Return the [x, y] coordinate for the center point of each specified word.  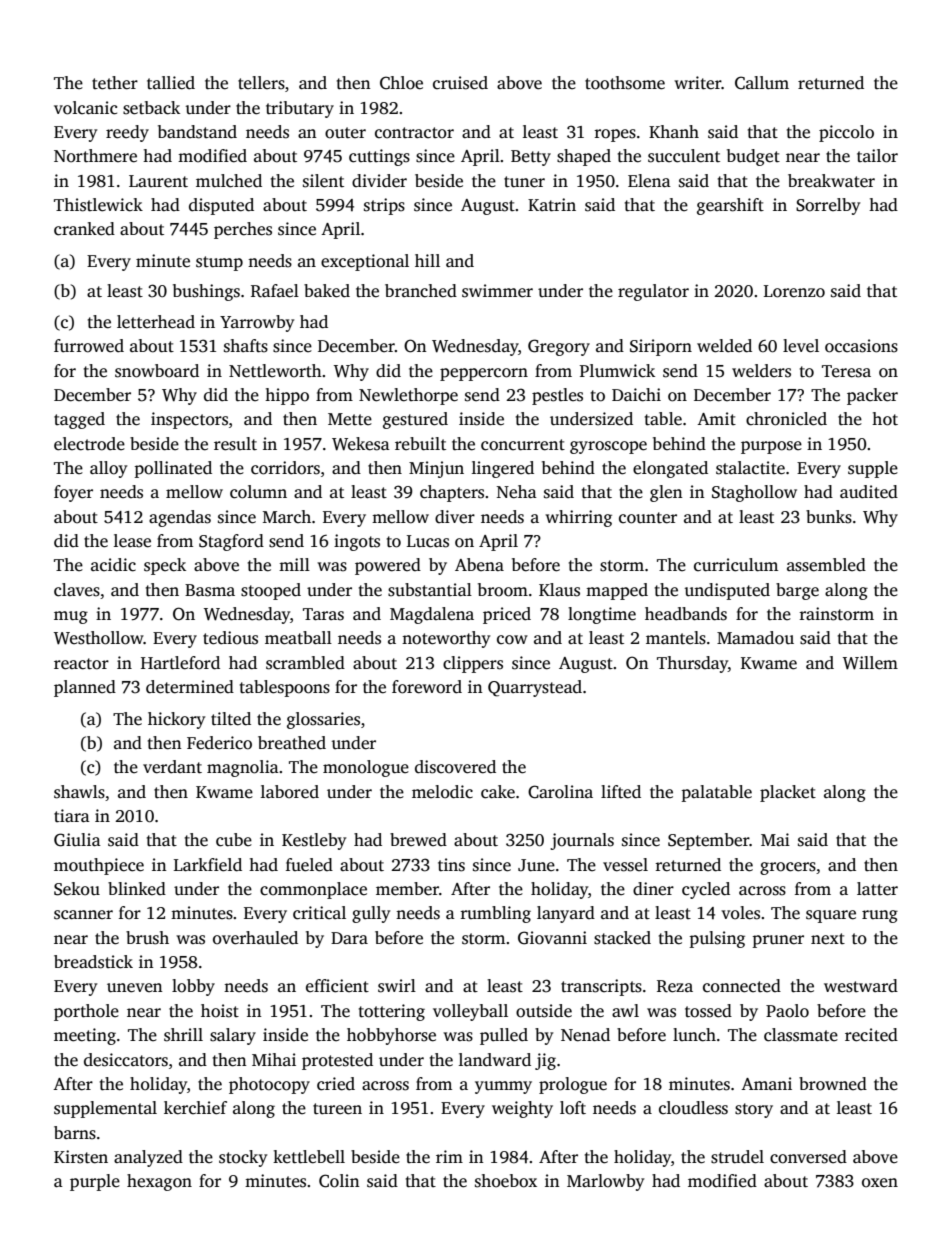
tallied [171, 83]
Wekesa [361, 444]
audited [869, 492]
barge [797, 591]
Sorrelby [828, 206]
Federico [219, 743]
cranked [84, 229]
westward [861, 986]
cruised [460, 83]
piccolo [846, 133]
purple [95, 1182]
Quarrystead [535, 688]
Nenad [585, 1035]
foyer [73, 493]
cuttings [379, 157]
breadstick [93, 962]
